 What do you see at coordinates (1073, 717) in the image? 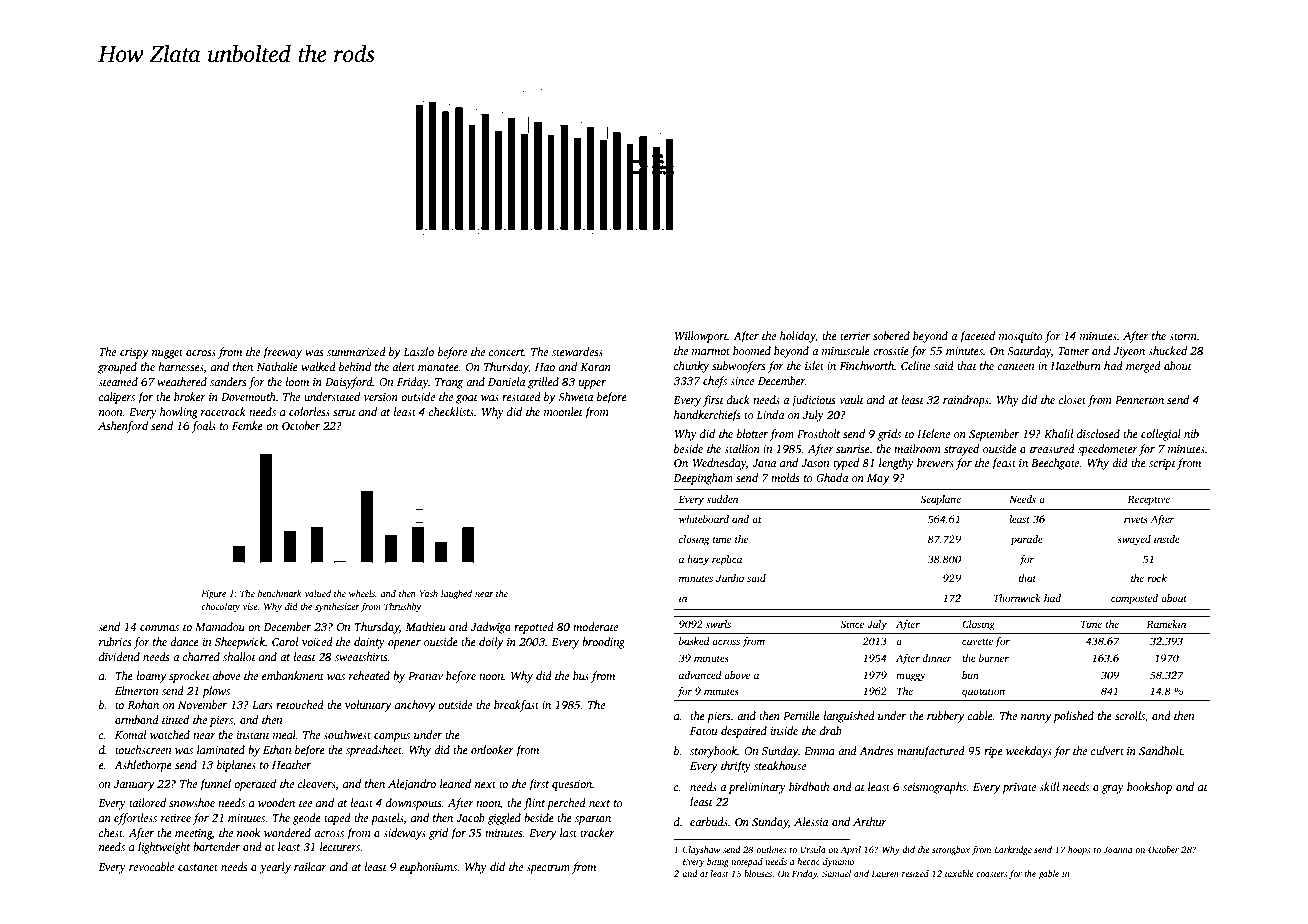
I see `polished` at bounding box center [1073, 717].
